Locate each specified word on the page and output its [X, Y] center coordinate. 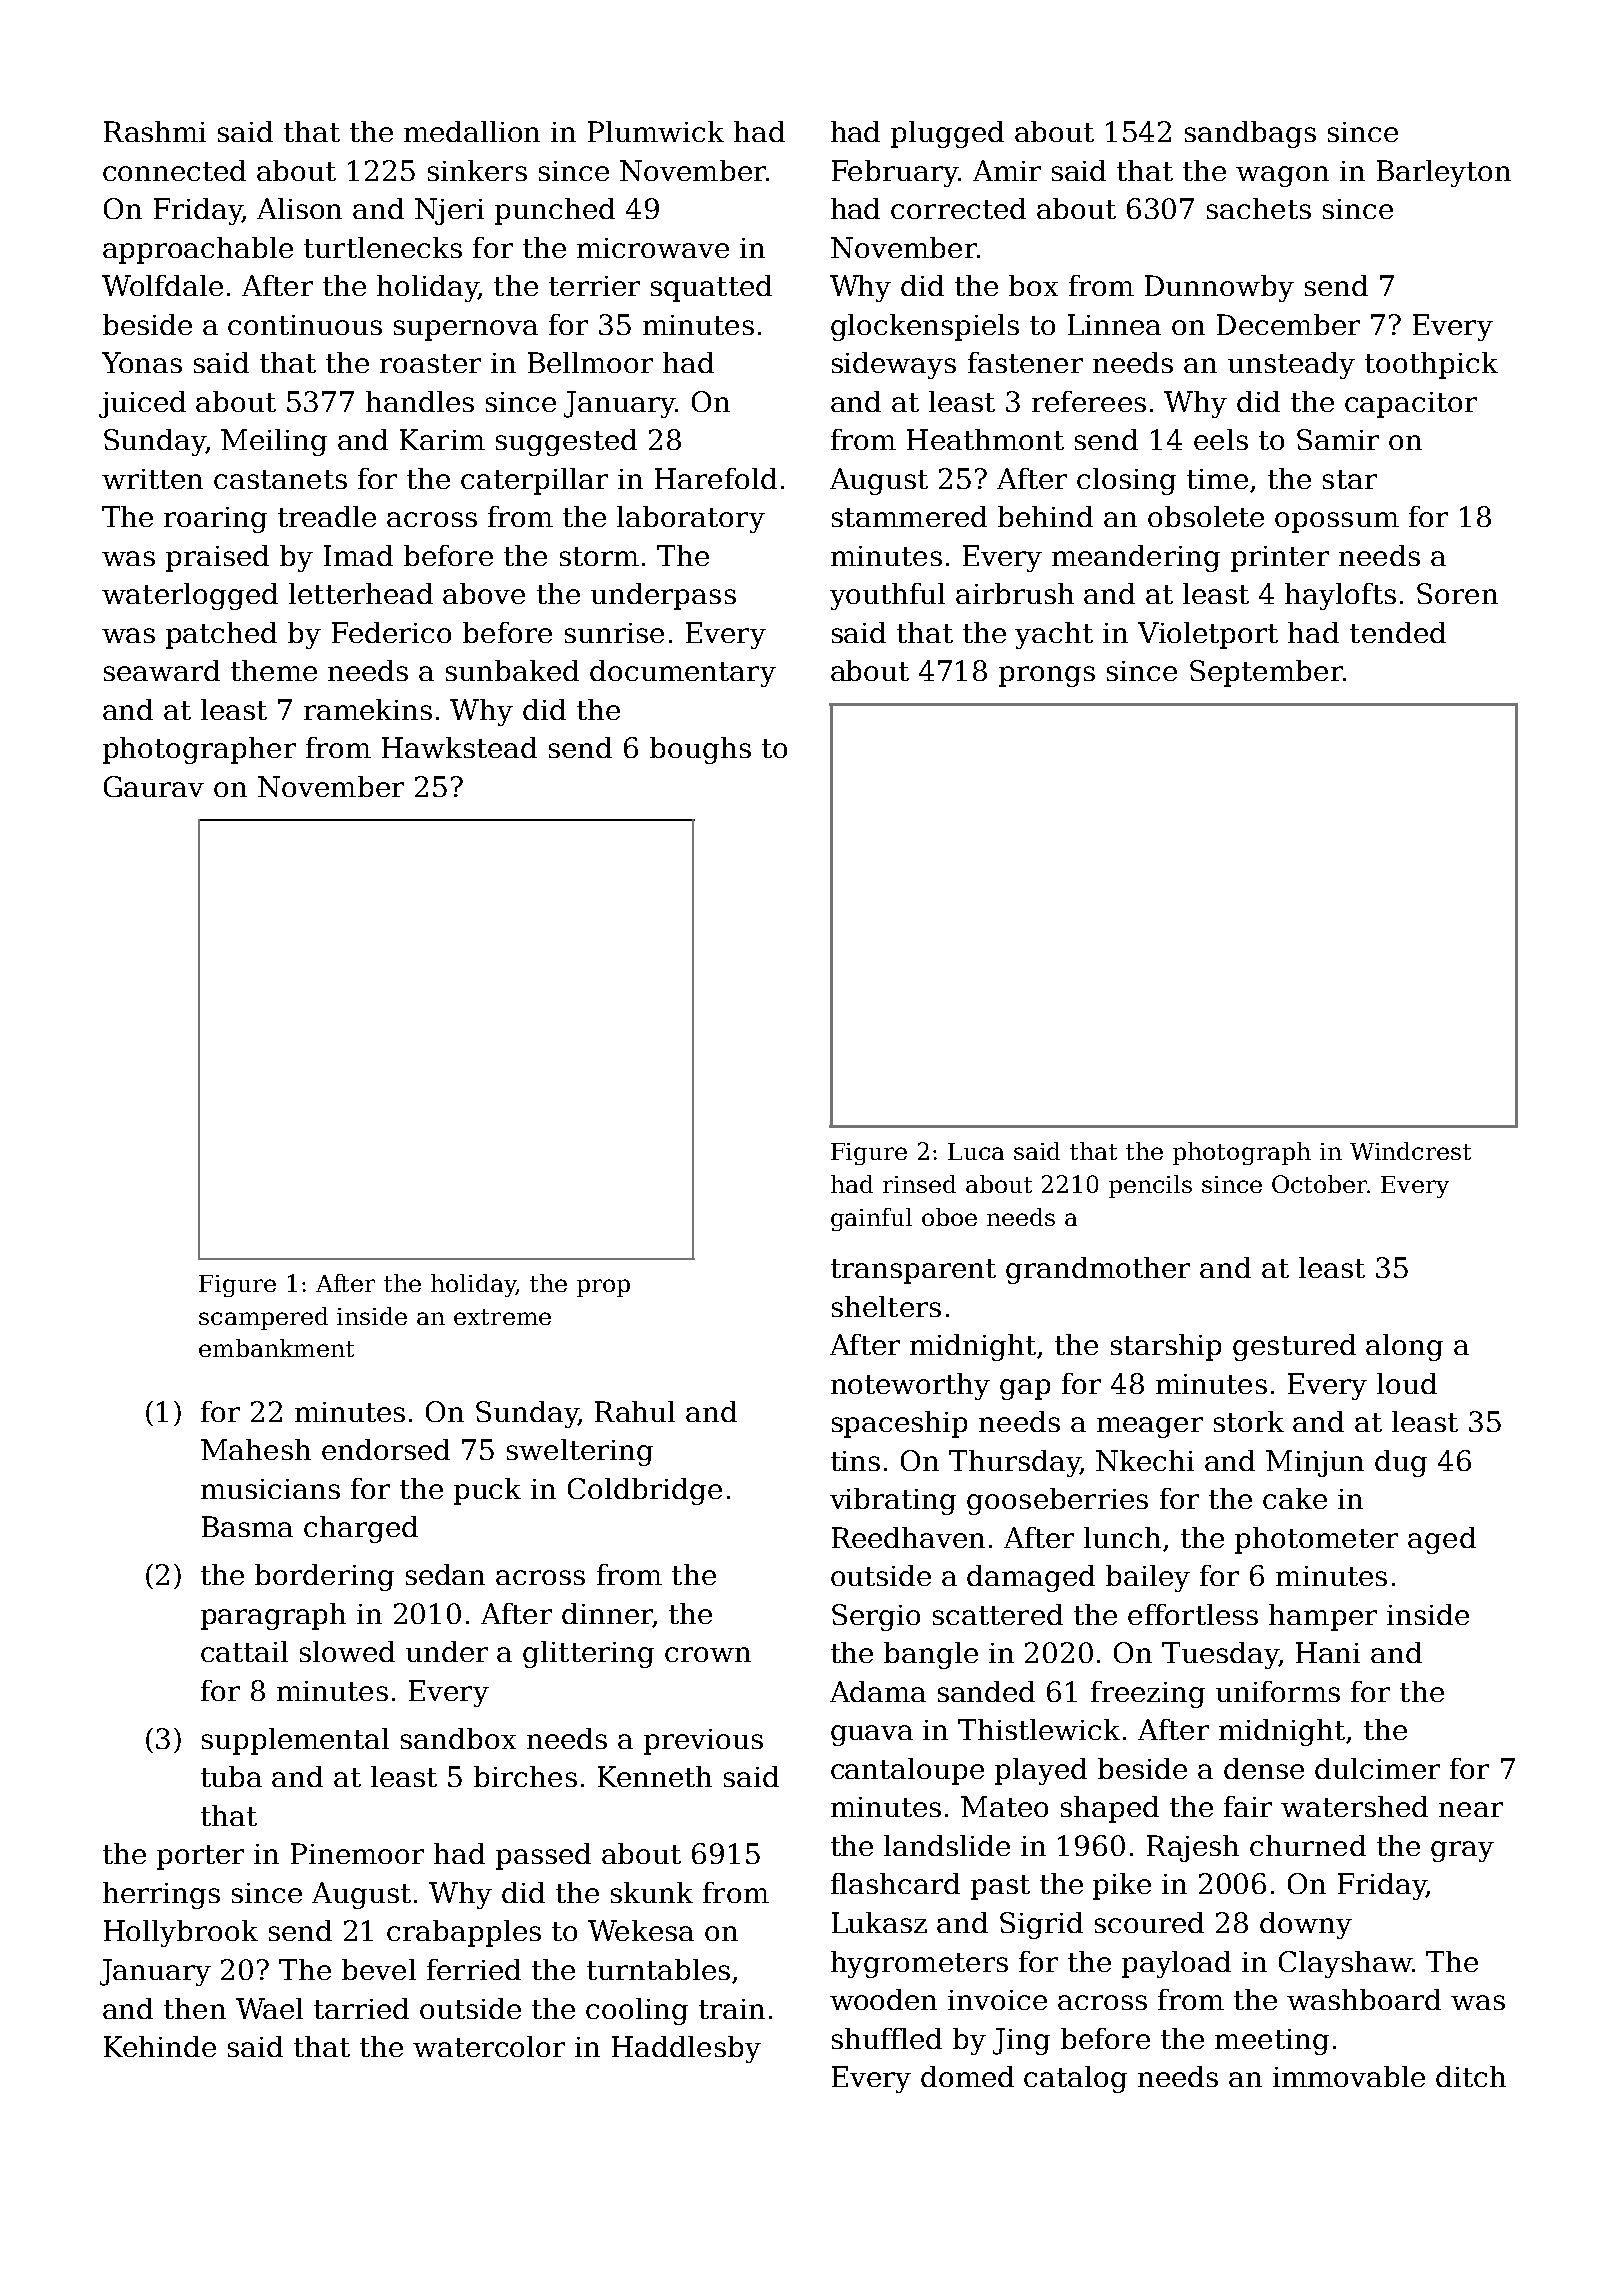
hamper [1323, 1617]
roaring [215, 520]
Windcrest [1410, 1151]
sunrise [614, 633]
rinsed [919, 1184]
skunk [652, 1892]
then [195, 2008]
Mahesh [256, 1449]
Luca [976, 1151]
